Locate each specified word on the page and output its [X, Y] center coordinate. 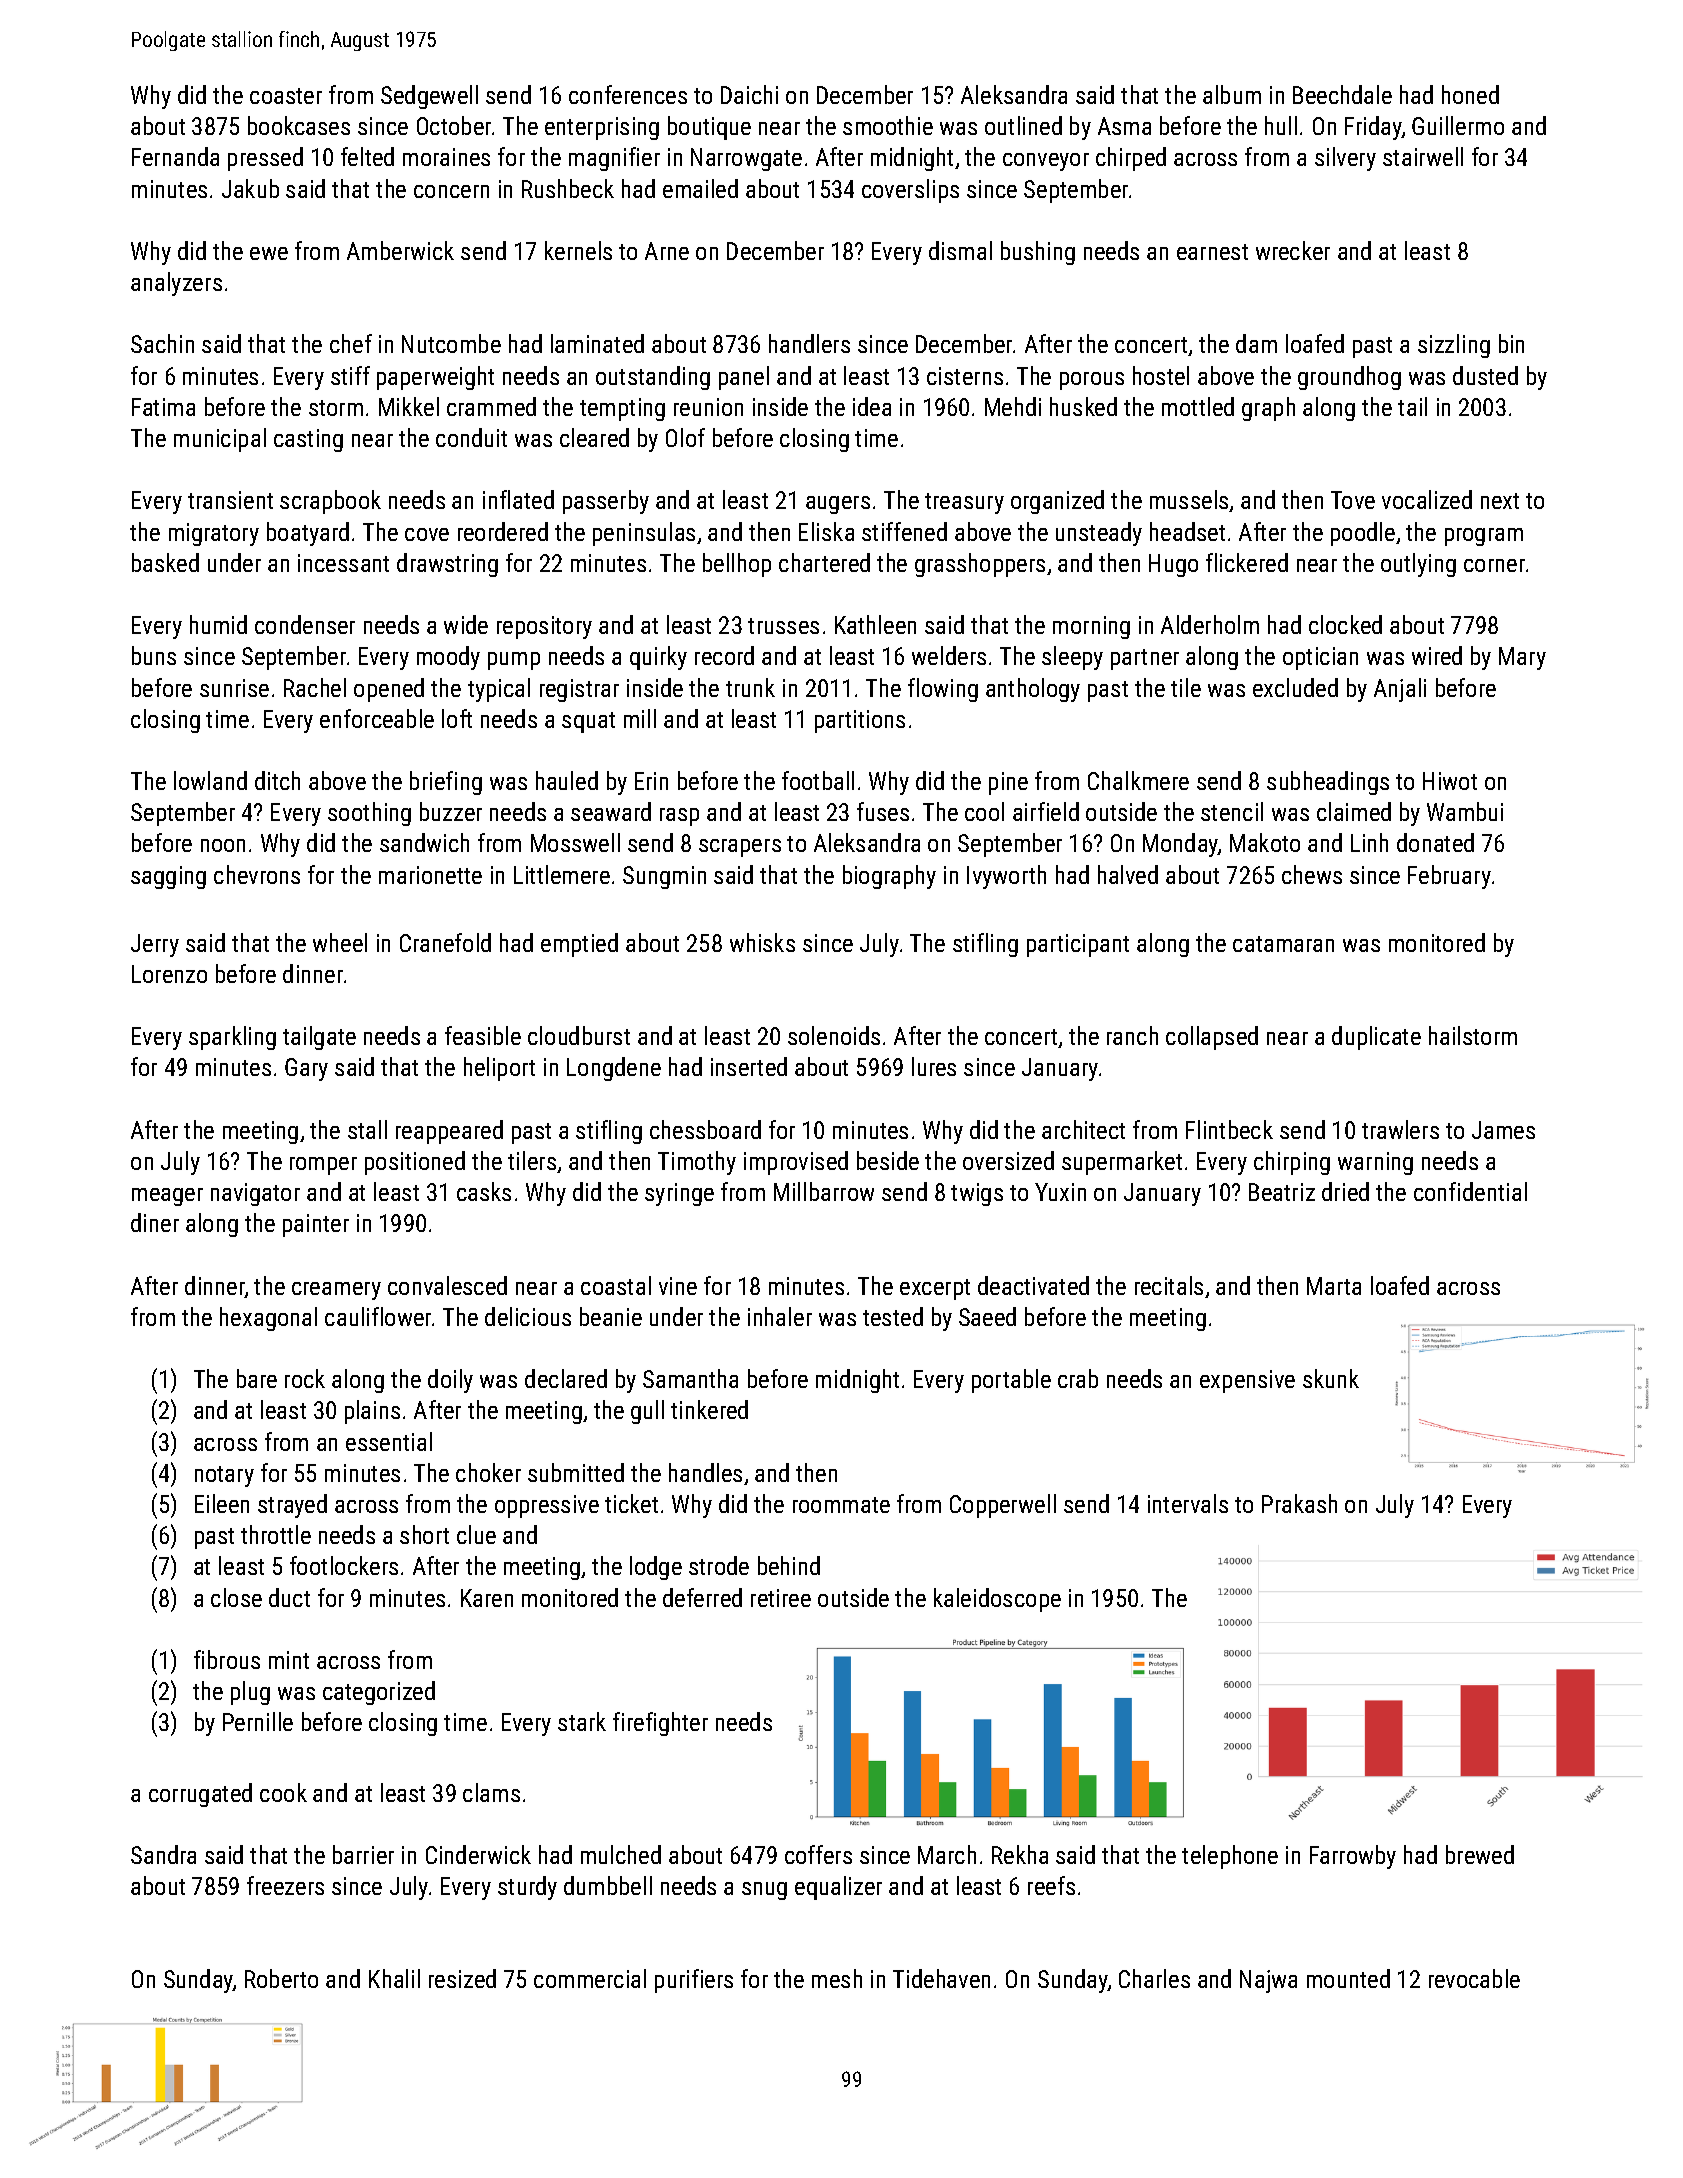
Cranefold [445, 942]
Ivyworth [1006, 877]
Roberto [281, 1978]
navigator [255, 1194]
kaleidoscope [997, 1600]
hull [1281, 125]
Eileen [222, 1503]
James [1503, 1130]
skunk [1331, 1378]
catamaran [1283, 944]
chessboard [705, 1129]
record [724, 655]
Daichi [749, 94]
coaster [286, 96]
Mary [1522, 658]
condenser [305, 624]
